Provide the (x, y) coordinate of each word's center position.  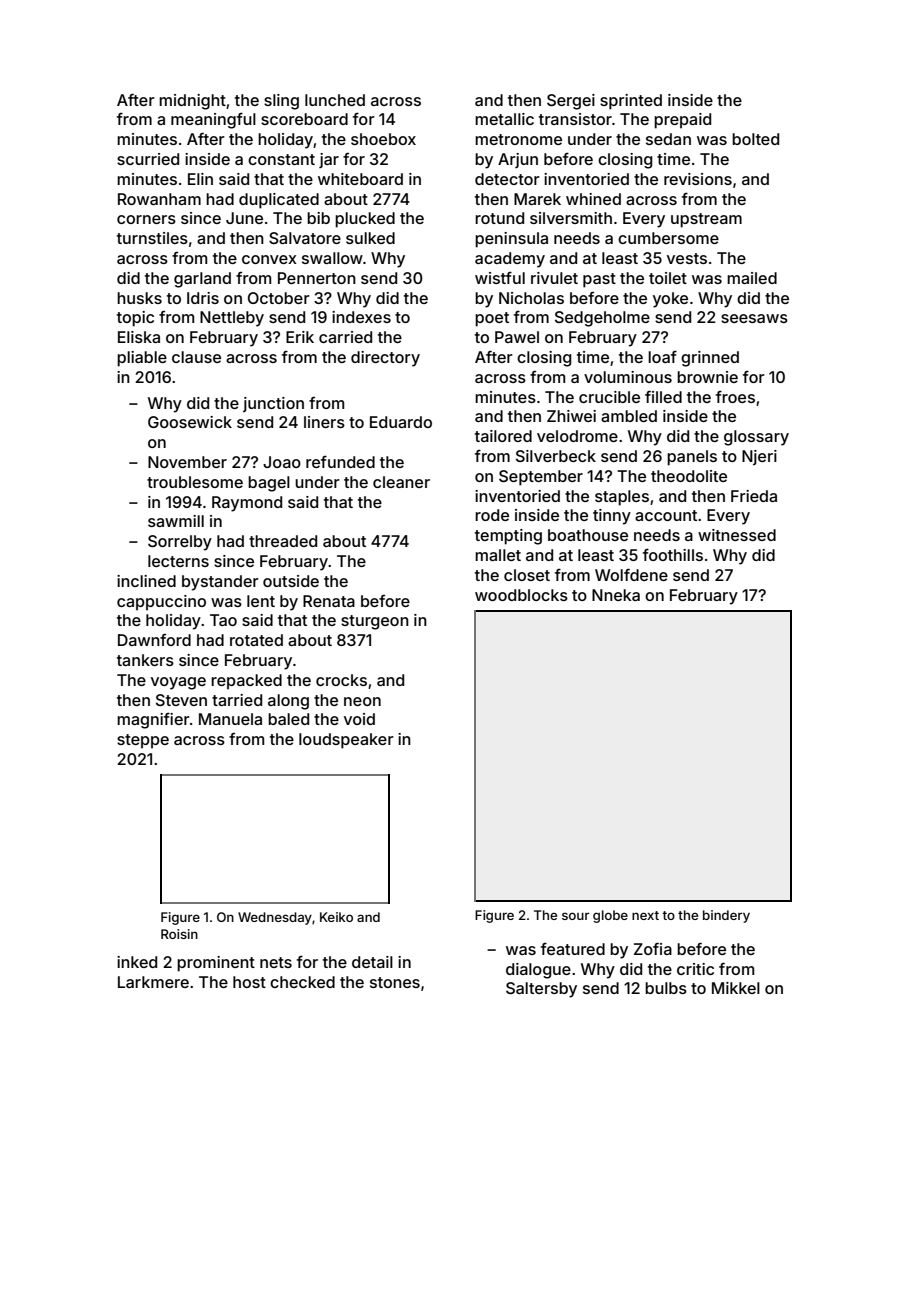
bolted (755, 139)
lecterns (178, 561)
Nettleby (232, 319)
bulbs (666, 988)
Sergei (571, 102)
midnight (192, 102)
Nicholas (531, 298)
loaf (662, 356)
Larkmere (153, 982)
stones (395, 982)
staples (622, 498)
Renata (329, 601)
